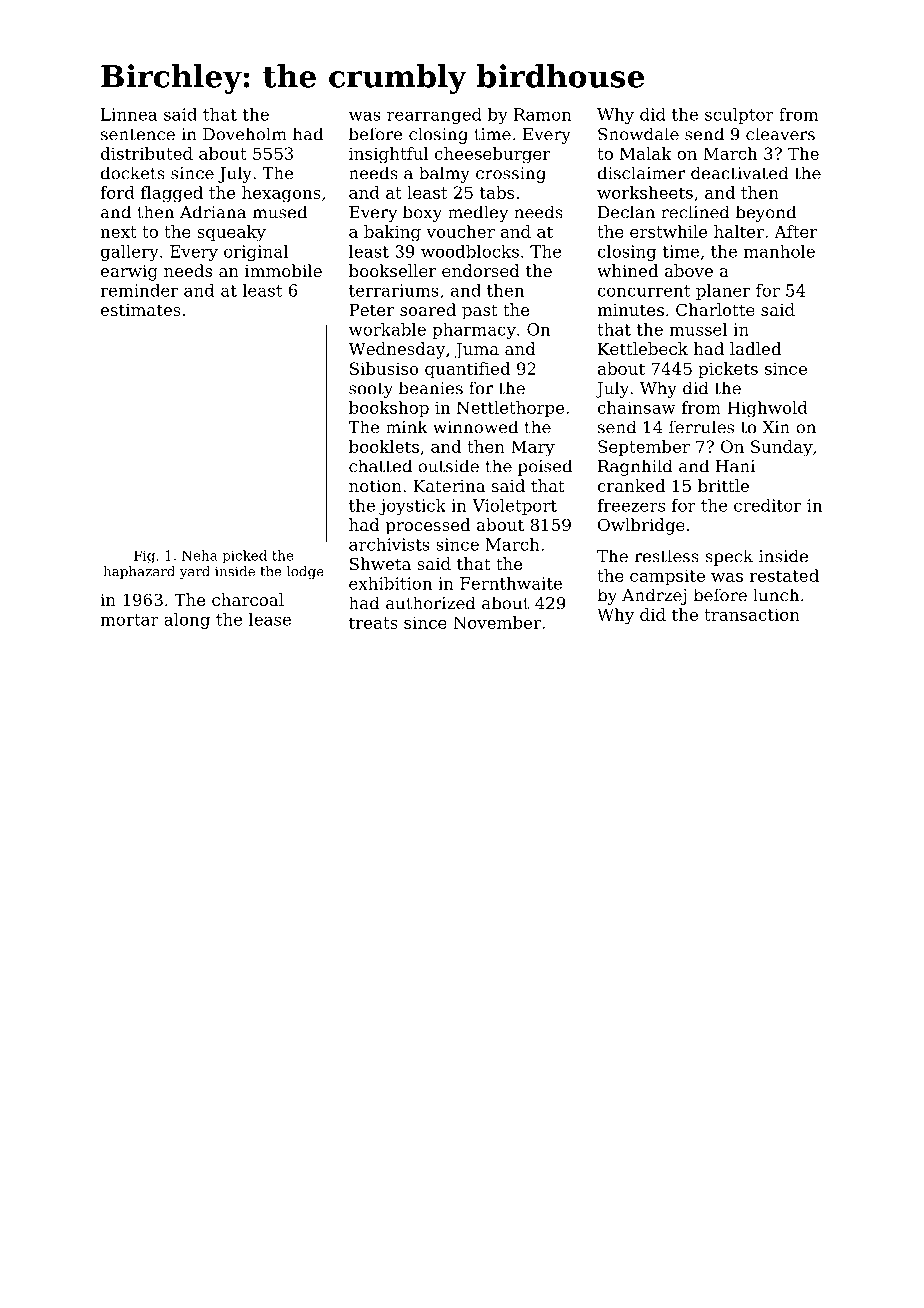 This screenshot has height=1308, width=924. What do you see at coordinates (231, 233) in the screenshot?
I see `squeaky` at bounding box center [231, 233].
